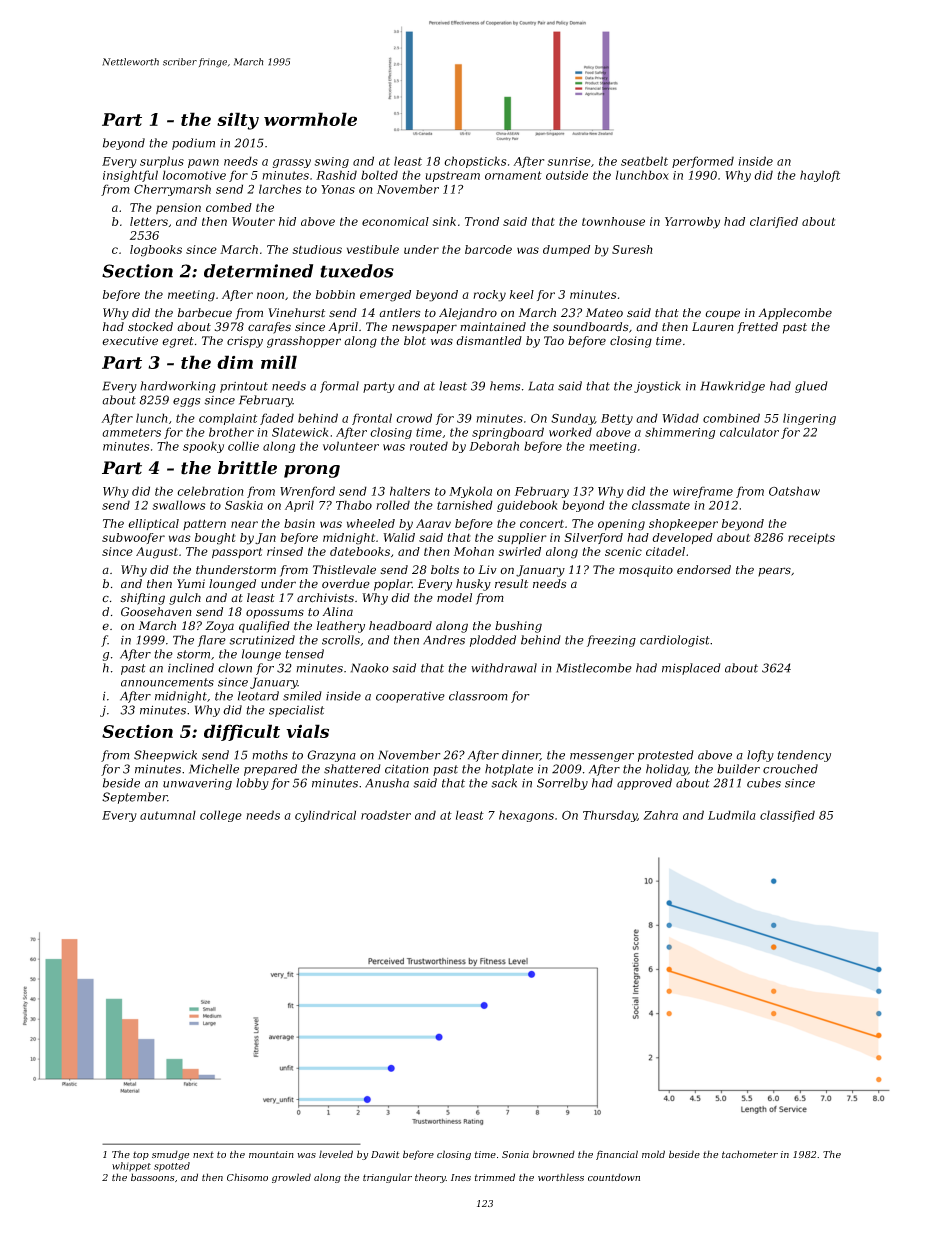 The image size is (952, 1233). What do you see at coordinates (271, 1154) in the screenshot?
I see `mountain` at bounding box center [271, 1154].
